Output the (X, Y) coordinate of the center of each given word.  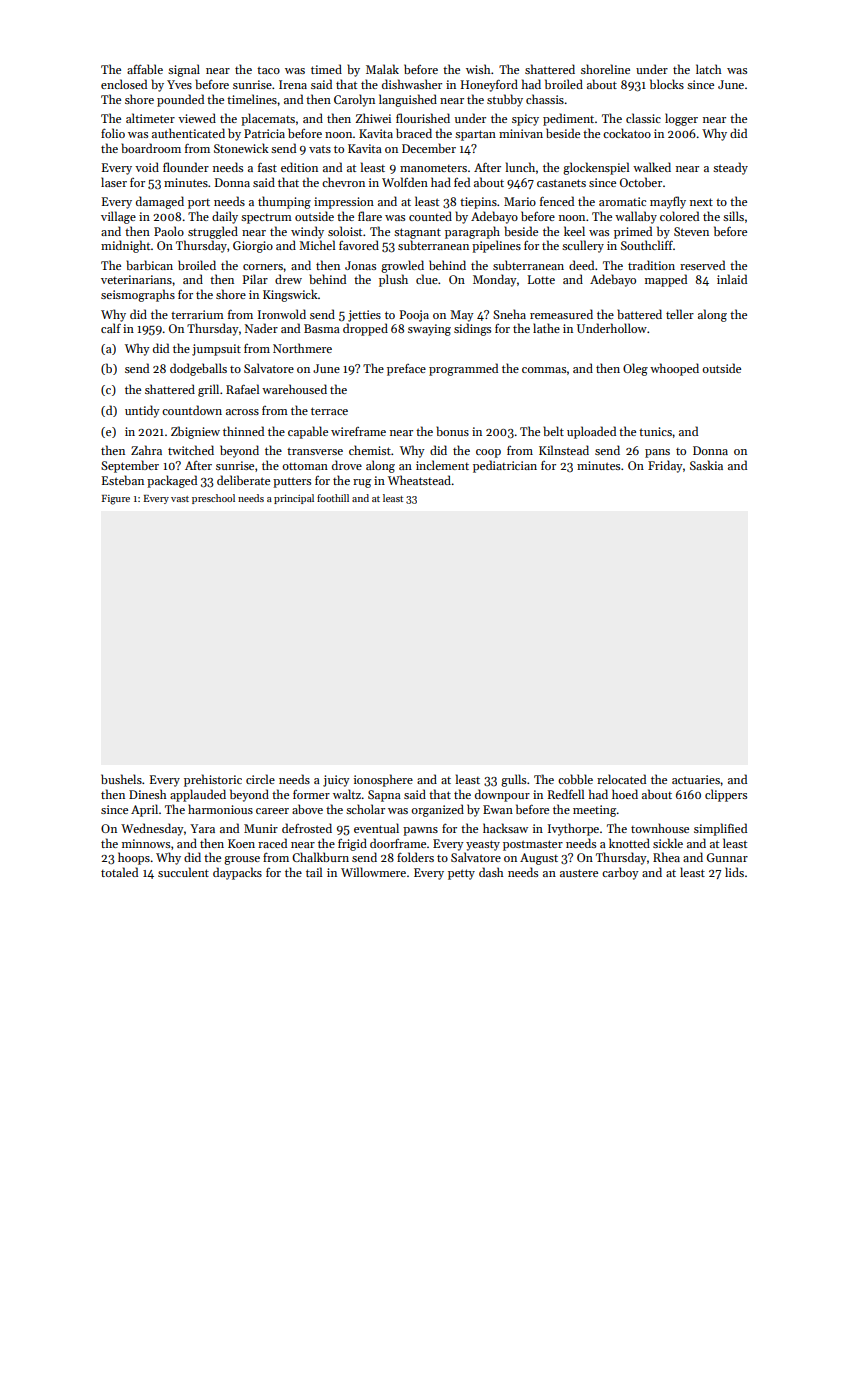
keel (574, 231)
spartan (475, 135)
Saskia (706, 465)
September (130, 466)
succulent (183, 872)
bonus (452, 431)
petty (461, 874)
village (118, 217)
